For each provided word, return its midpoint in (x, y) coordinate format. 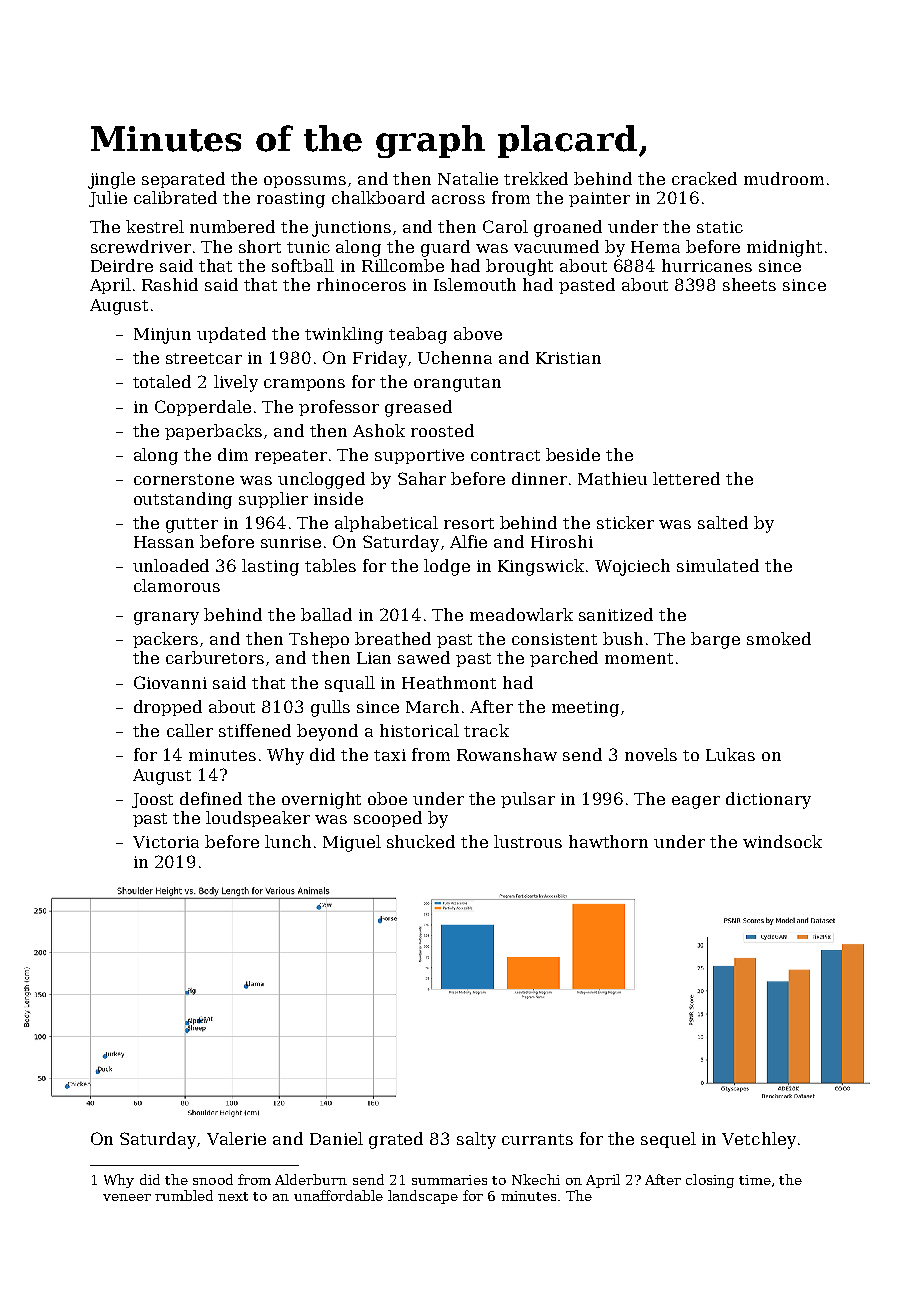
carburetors (215, 657)
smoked (779, 638)
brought (519, 267)
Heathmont (449, 682)
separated (183, 180)
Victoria (166, 842)
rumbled (184, 1195)
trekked (536, 178)
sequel (668, 1140)
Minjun (162, 336)
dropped (168, 708)
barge (715, 640)
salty (476, 1140)
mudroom (784, 178)
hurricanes (707, 265)
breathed (393, 638)
